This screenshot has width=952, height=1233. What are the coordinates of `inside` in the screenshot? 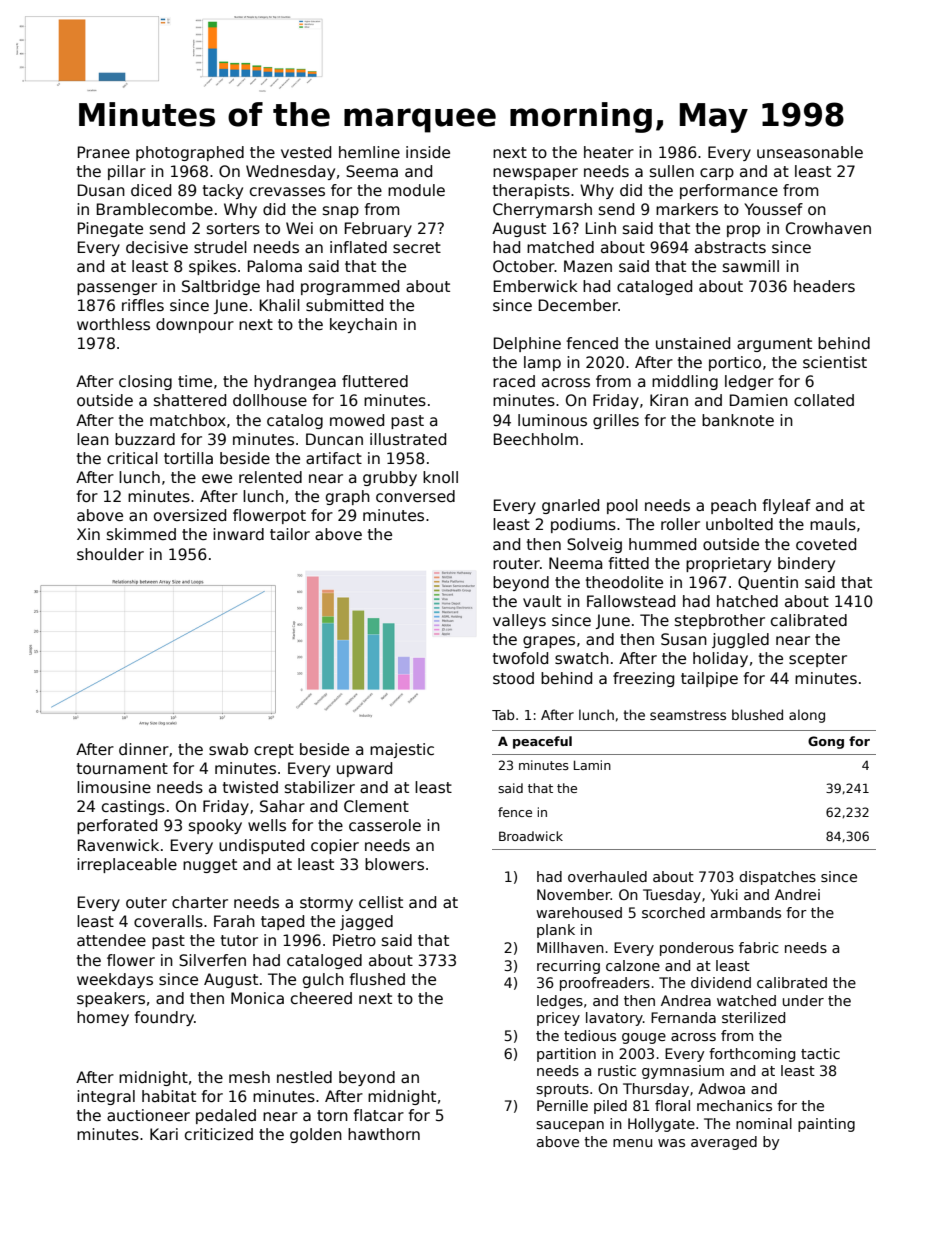 It's located at (428, 152).
